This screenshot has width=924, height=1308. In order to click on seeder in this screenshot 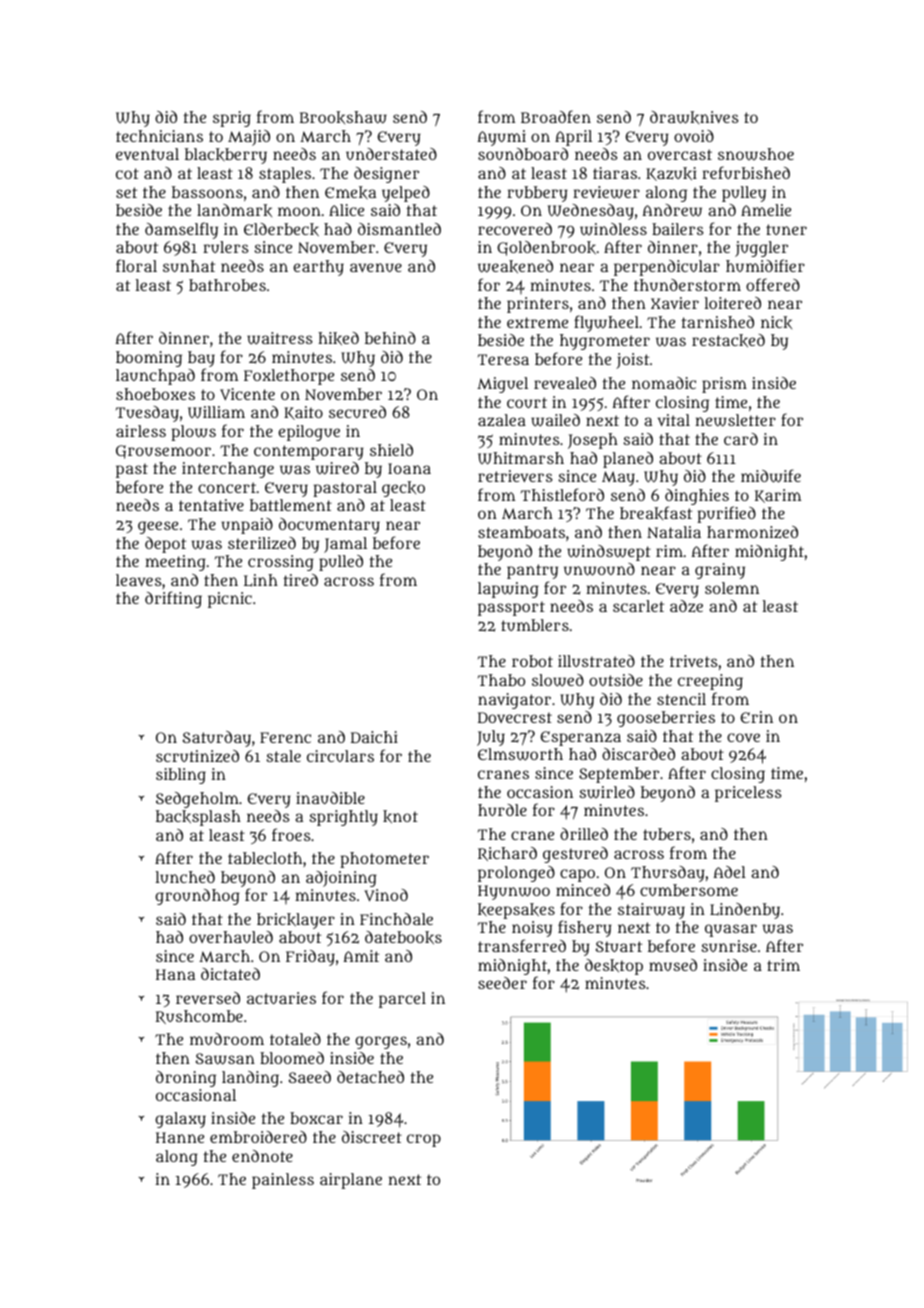, I will do `click(502, 983)`.
